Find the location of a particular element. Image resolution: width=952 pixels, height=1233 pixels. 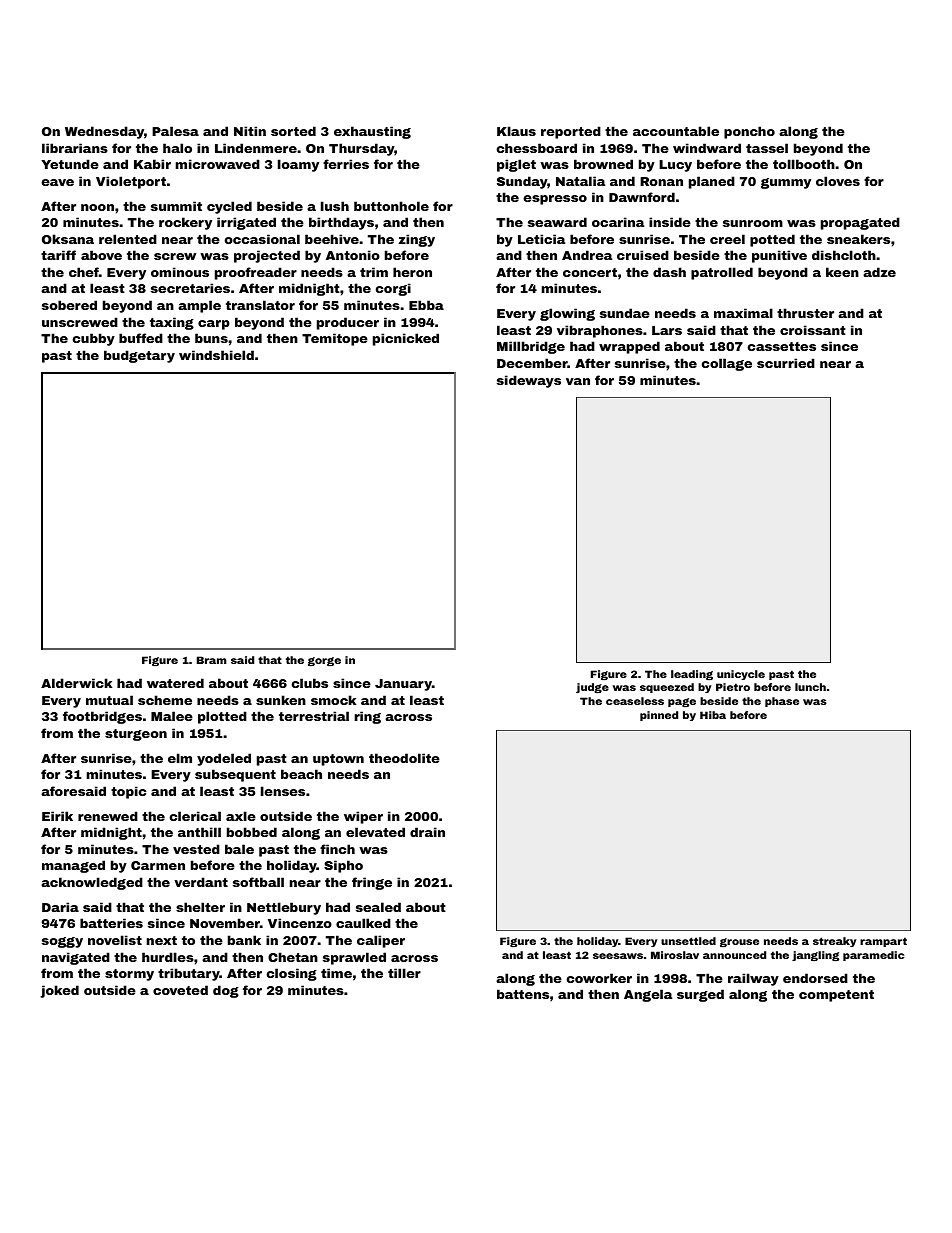

Bram is located at coordinates (212, 660).
